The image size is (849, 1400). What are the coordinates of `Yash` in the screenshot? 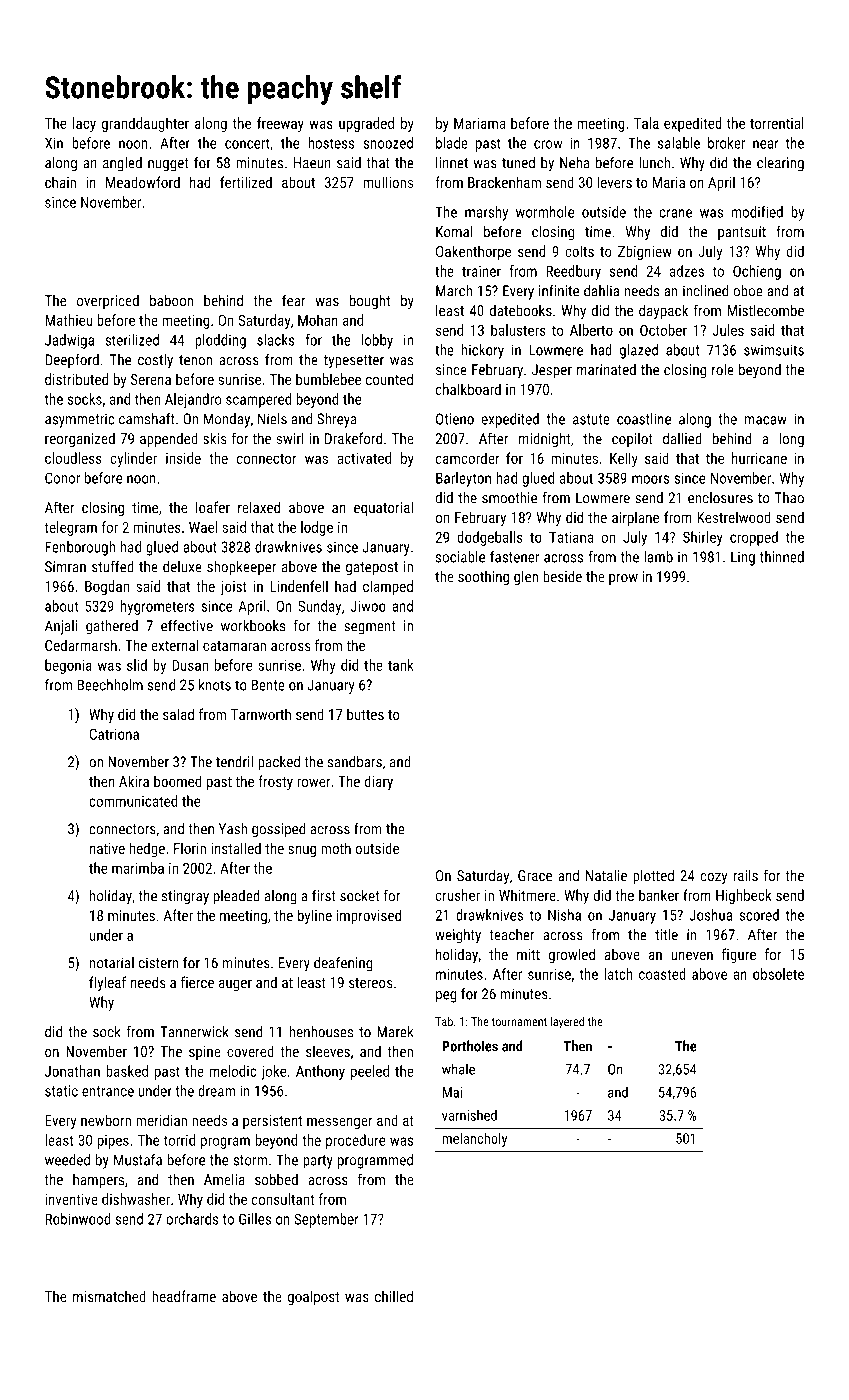 It's located at (233, 829).
